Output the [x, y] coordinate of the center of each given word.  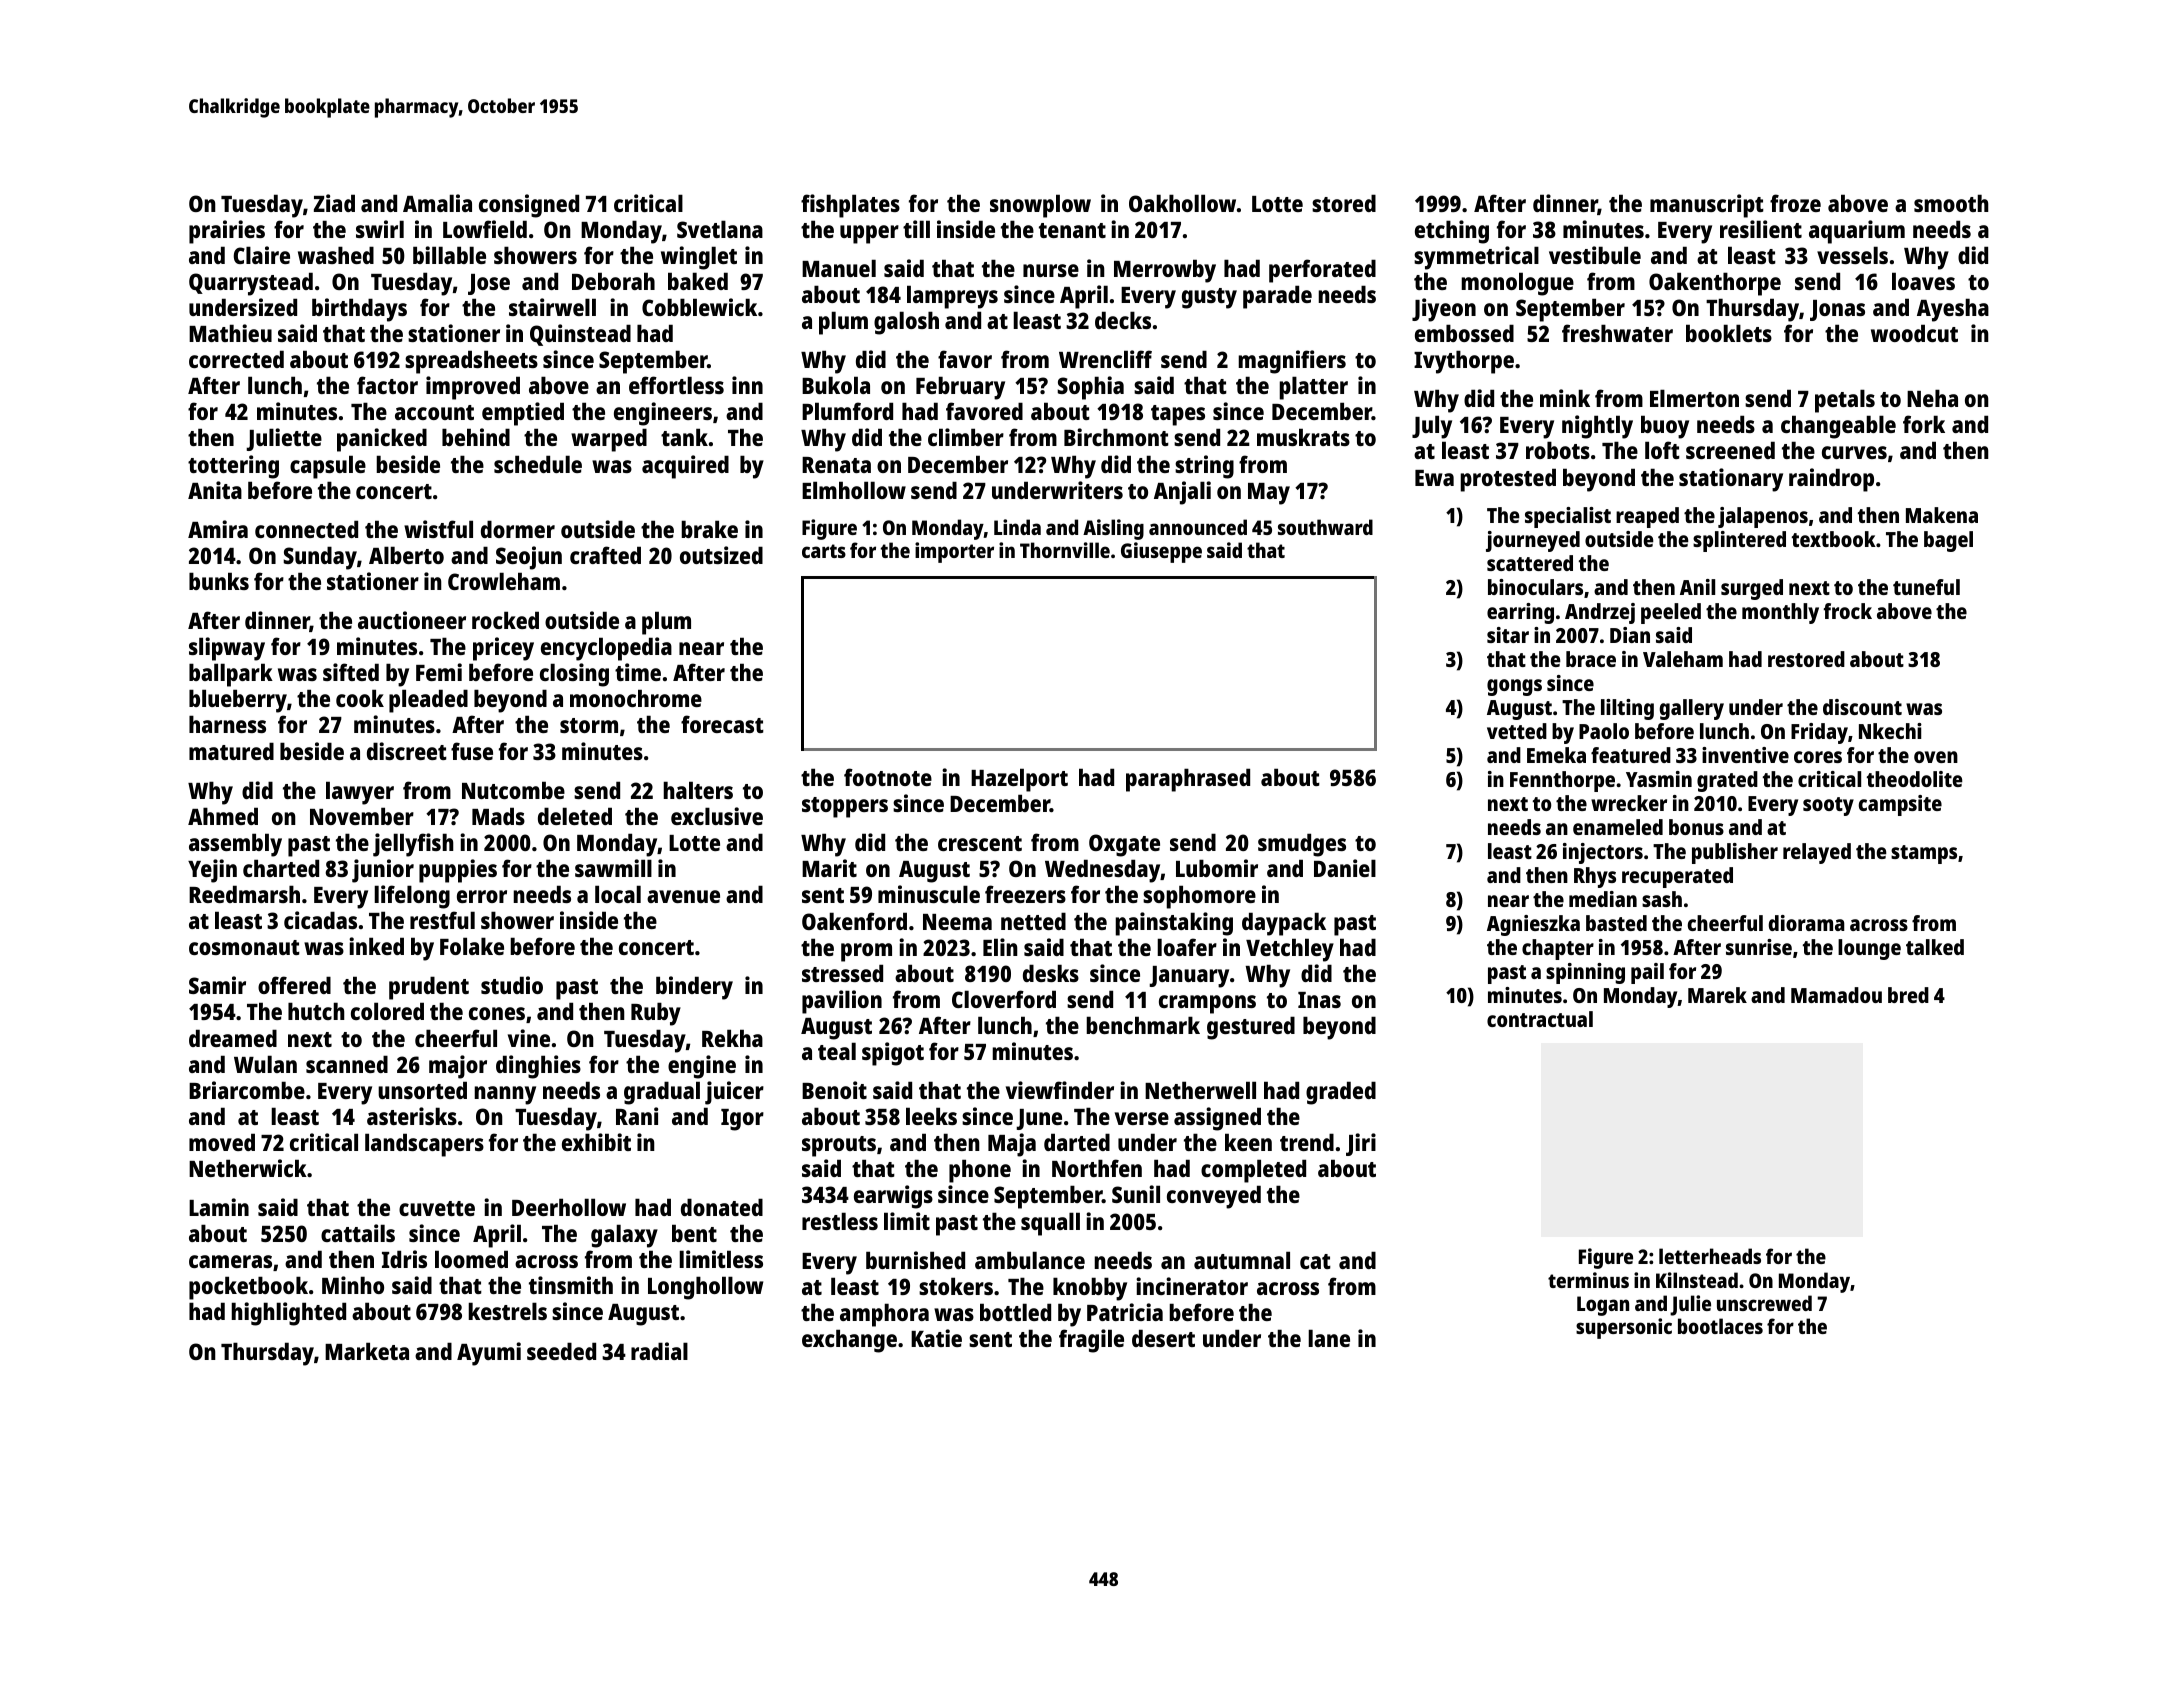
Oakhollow [1182, 203]
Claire [261, 255]
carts [824, 551]
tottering [233, 467]
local [618, 894]
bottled [1015, 1312]
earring [1520, 613]
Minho [353, 1285]
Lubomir [1217, 868]
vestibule [1595, 255]
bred [1908, 995]
